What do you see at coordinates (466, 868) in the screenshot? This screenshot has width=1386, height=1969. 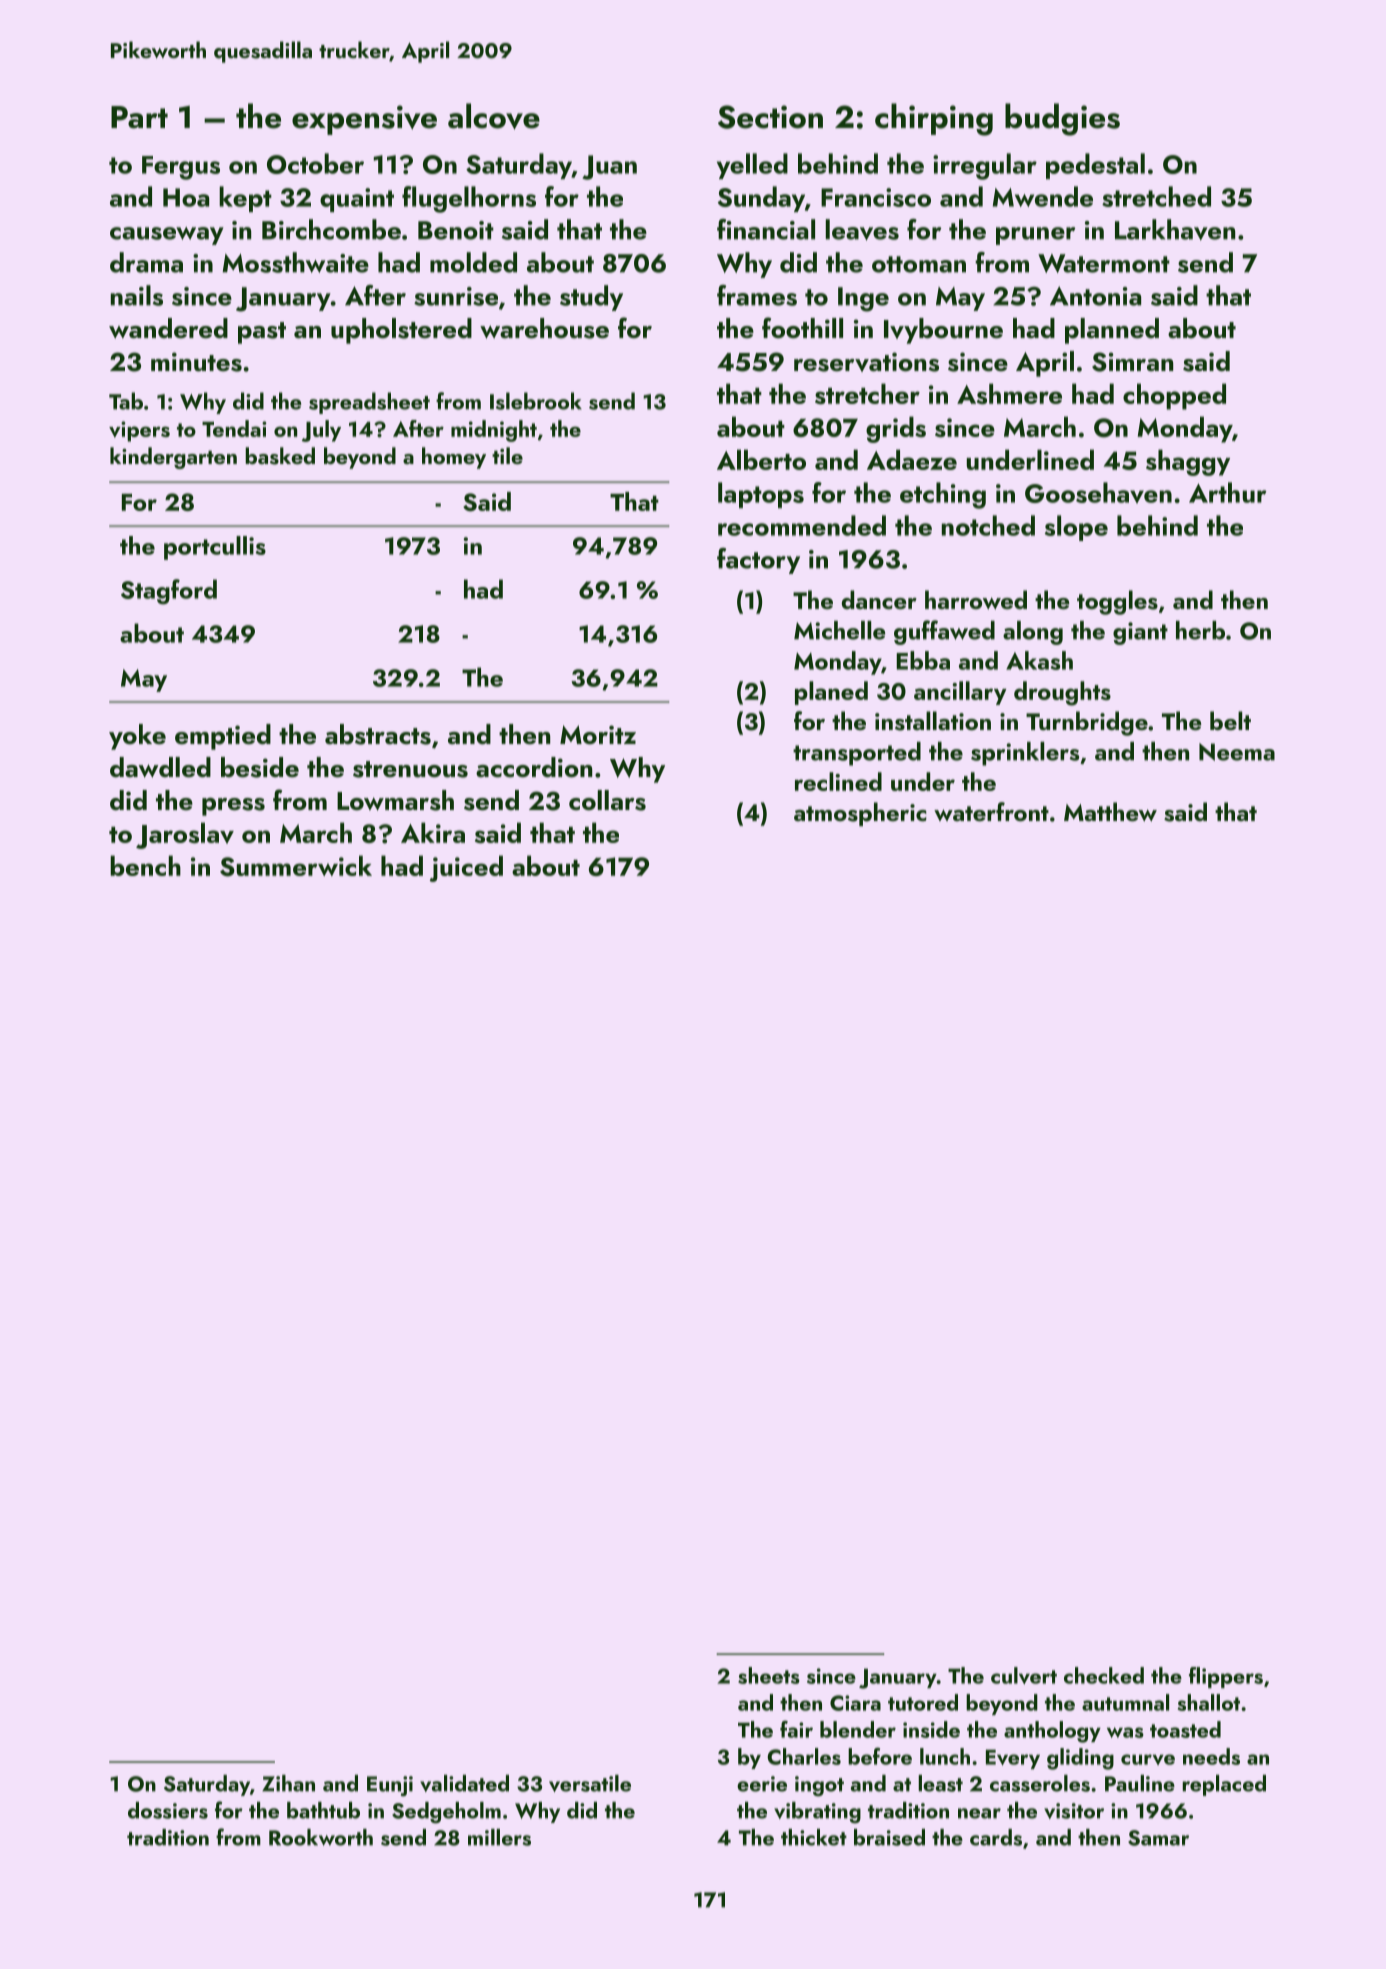 I see `juiced` at bounding box center [466, 868].
